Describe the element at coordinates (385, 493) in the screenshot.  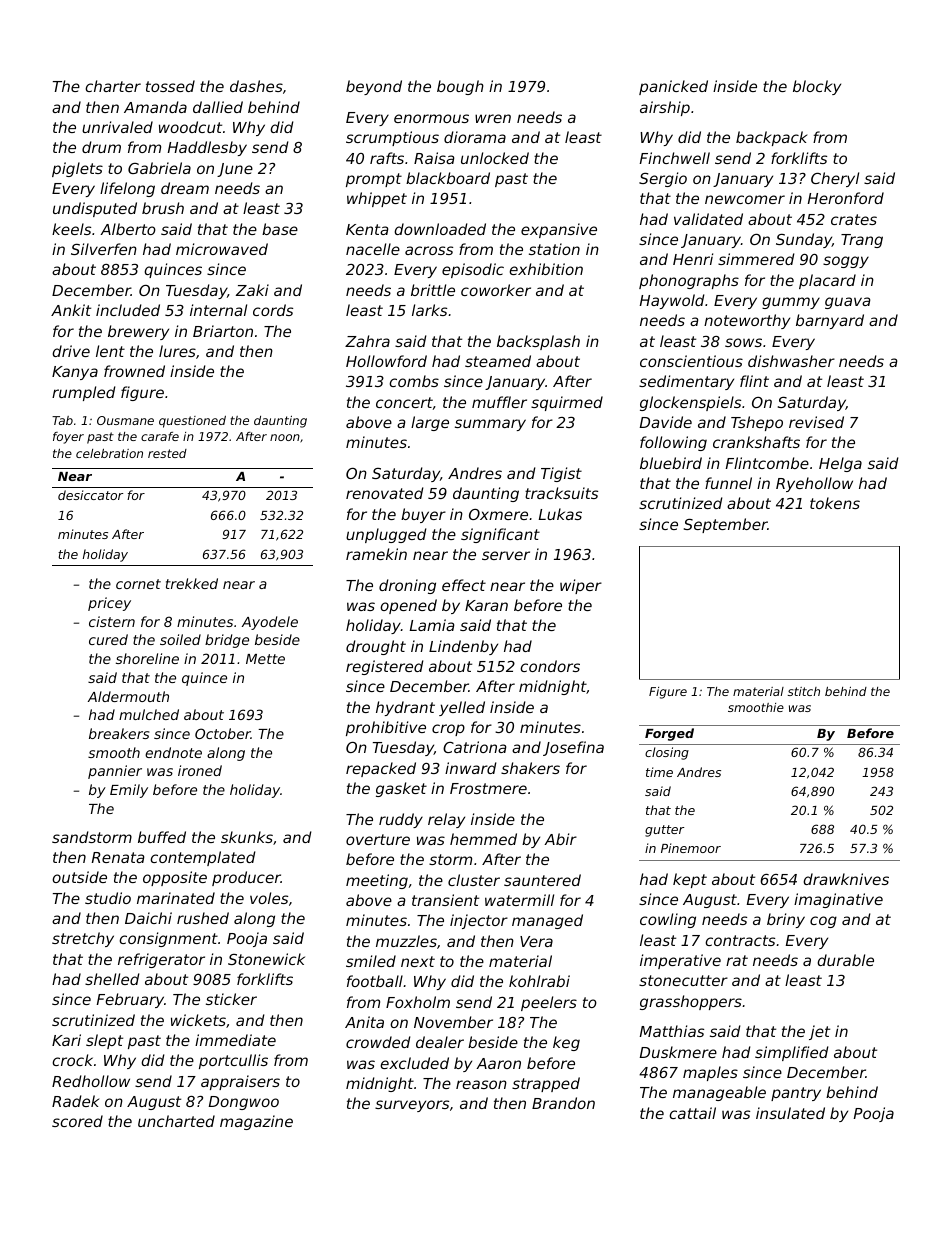
I see `renovated` at that location.
